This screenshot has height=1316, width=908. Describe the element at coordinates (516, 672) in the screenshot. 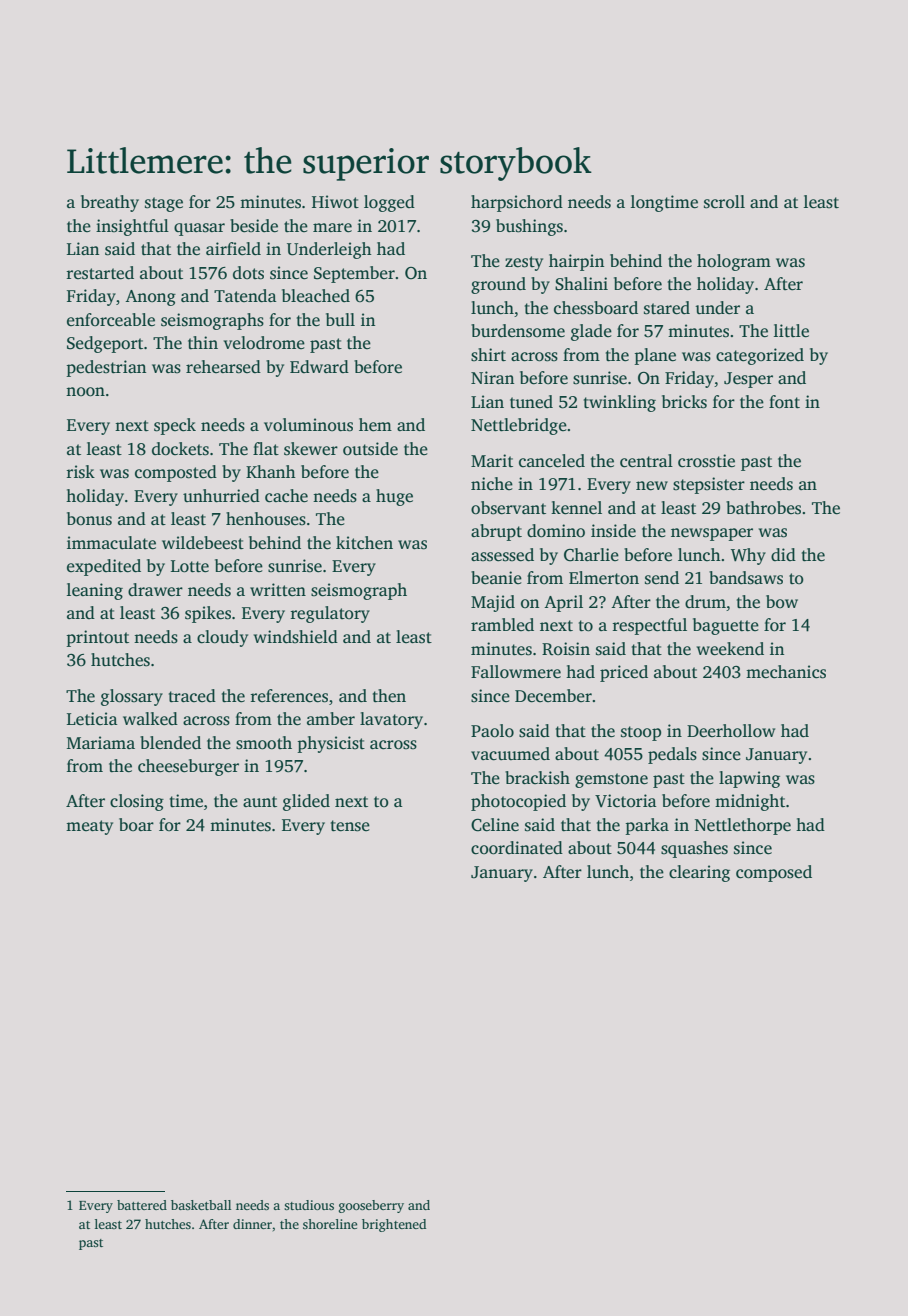

I see `Fallowmere` at that location.
